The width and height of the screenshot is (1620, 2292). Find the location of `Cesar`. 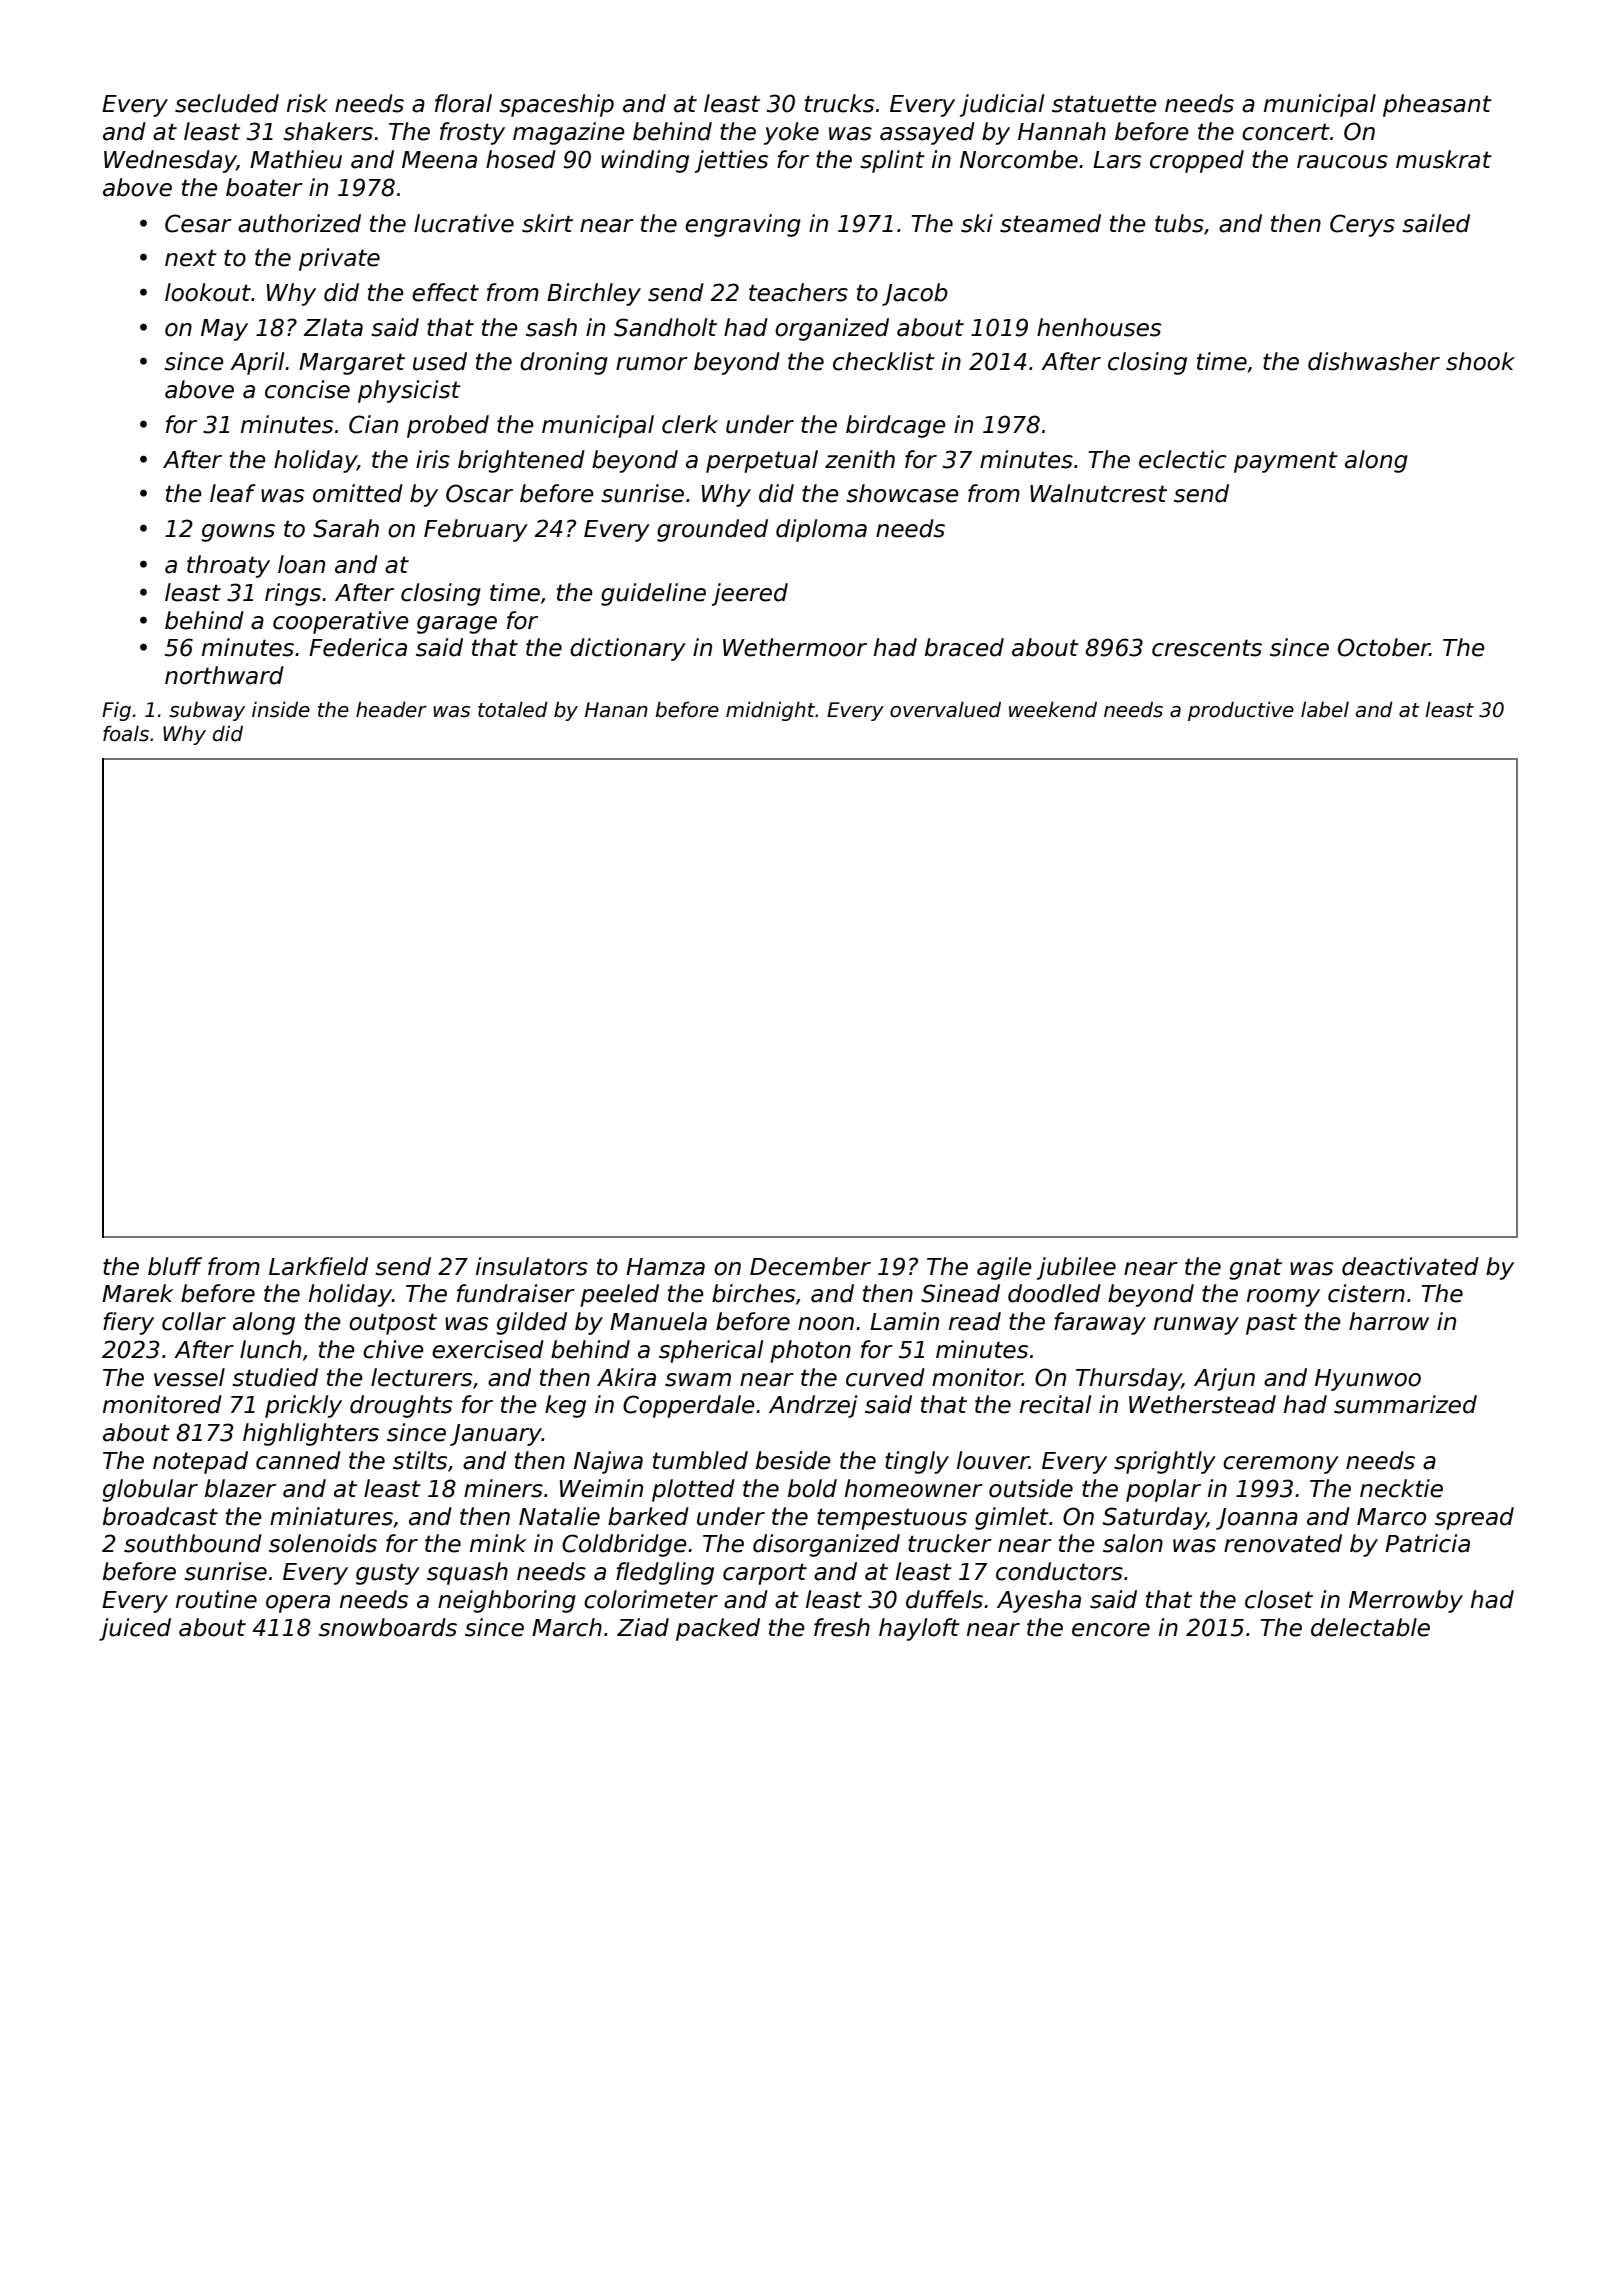

Cesar is located at coordinates (198, 223).
